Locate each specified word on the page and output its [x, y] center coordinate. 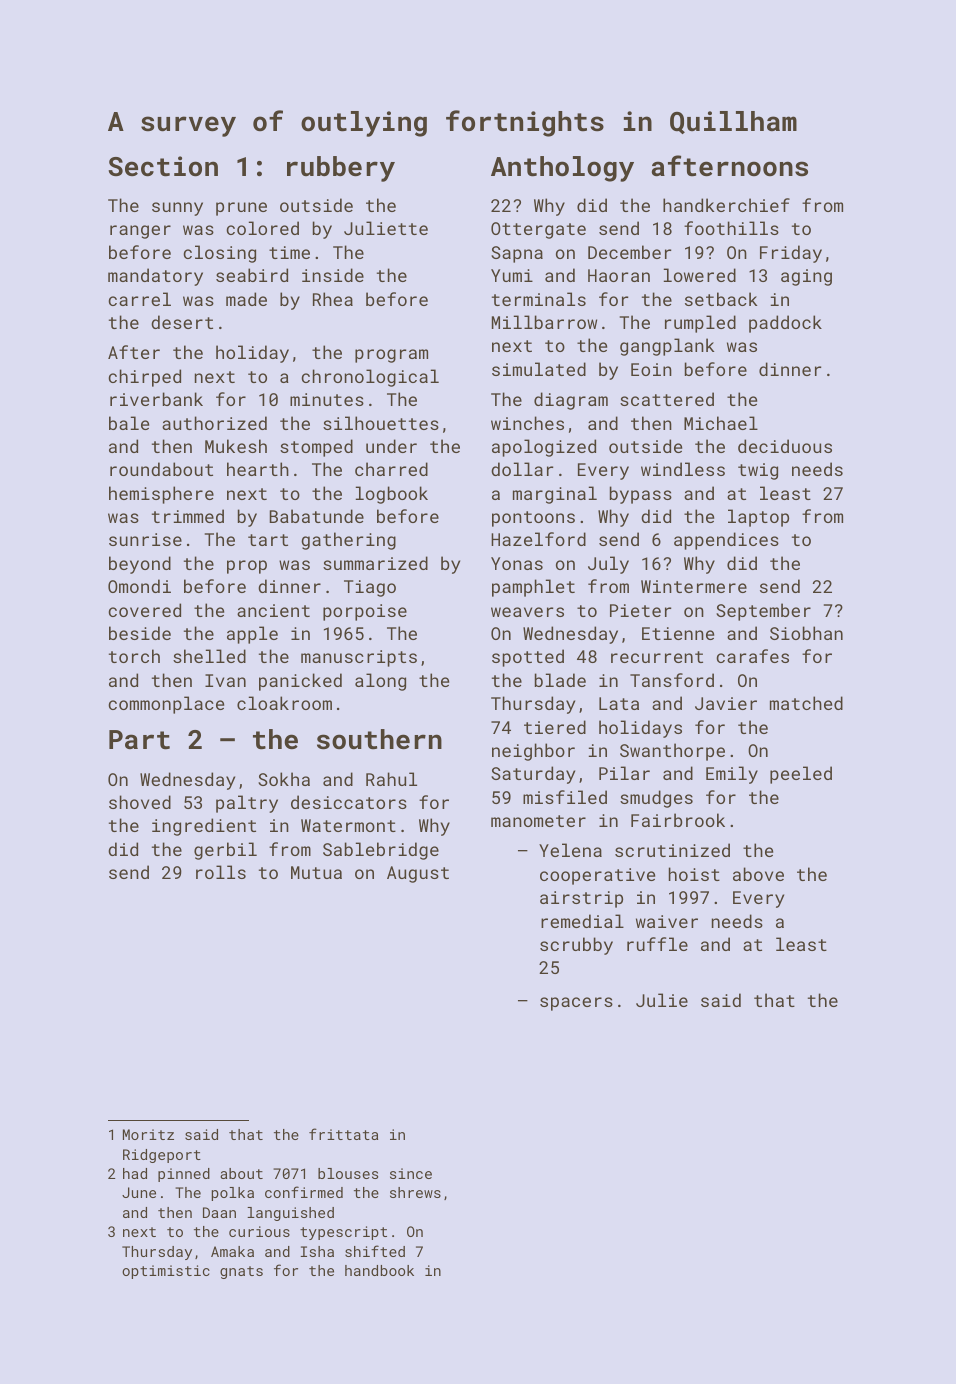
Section [163, 166]
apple [252, 635]
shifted [375, 1251]
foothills [731, 228]
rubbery [341, 169]
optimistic [166, 1272]
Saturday [533, 775]
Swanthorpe [672, 752]
